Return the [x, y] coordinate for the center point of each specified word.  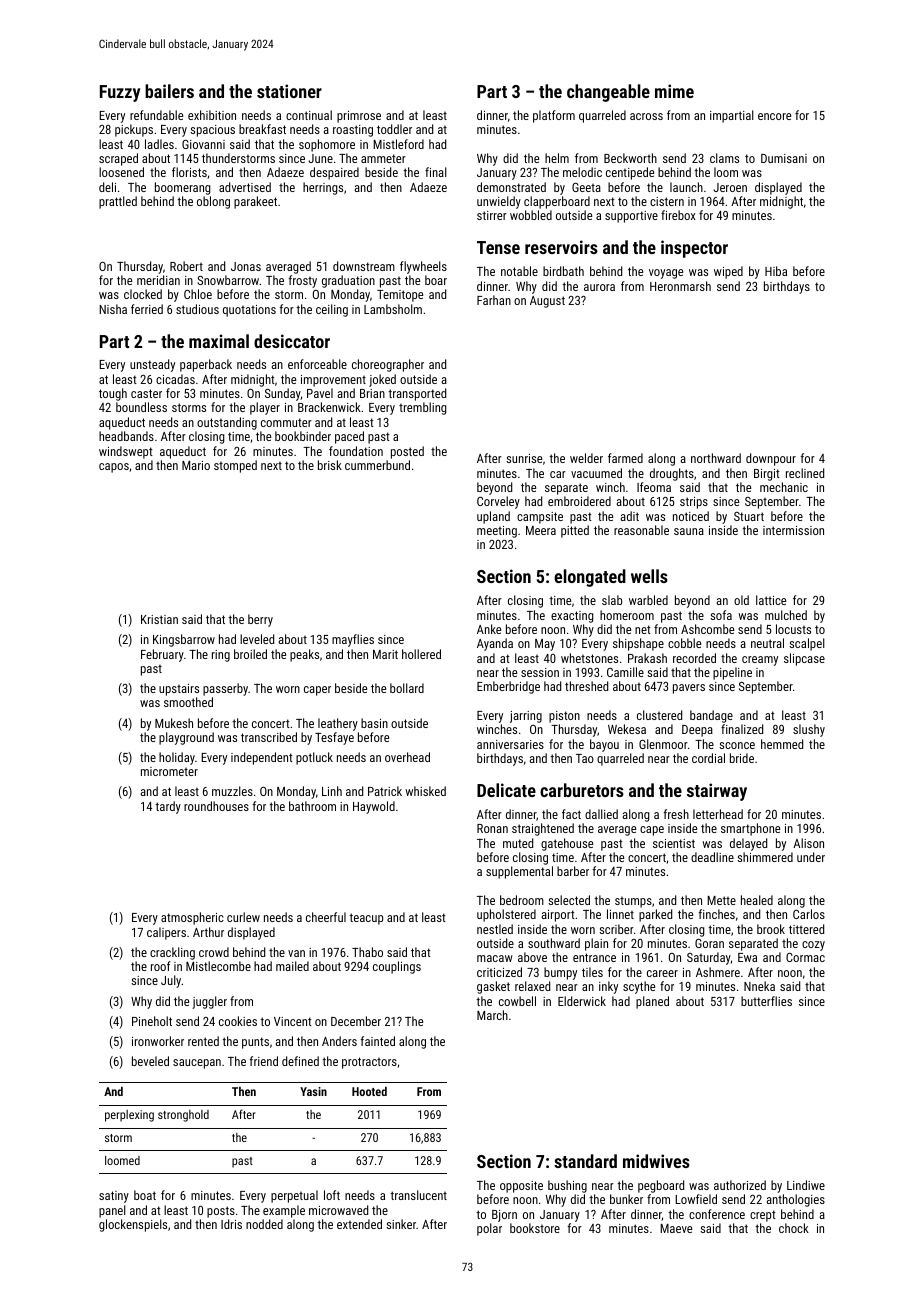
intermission [793, 530]
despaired [334, 173]
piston [564, 717]
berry [260, 620]
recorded [694, 658]
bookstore [535, 1228]
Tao [585, 758]
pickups [134, 130]
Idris [231, 1224]
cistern [667, 201]
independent [262, 758]
